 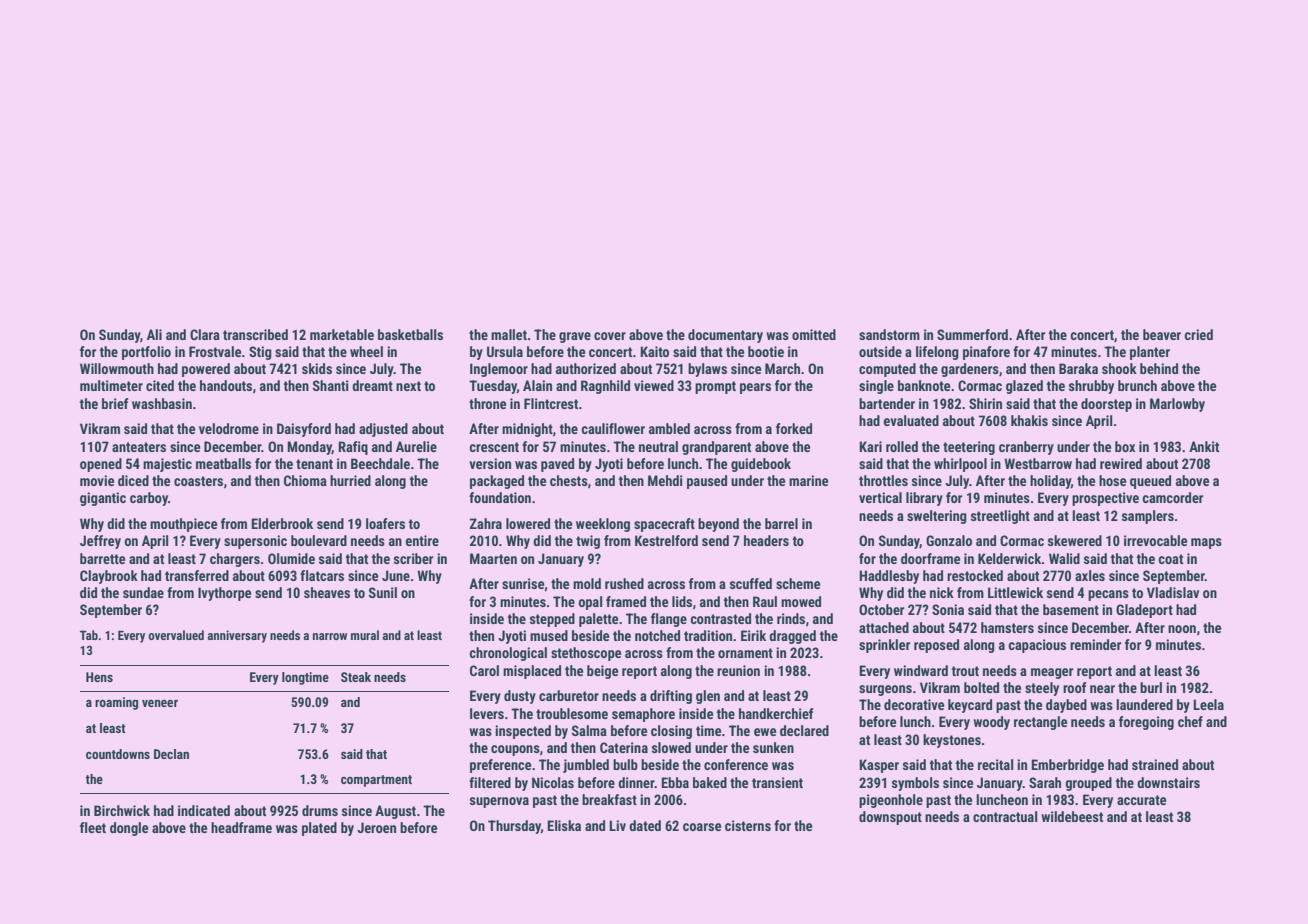 What do you see at coordinates (305, 480) in the page?
I see `Chioma` at bounding box center [305, 480].
